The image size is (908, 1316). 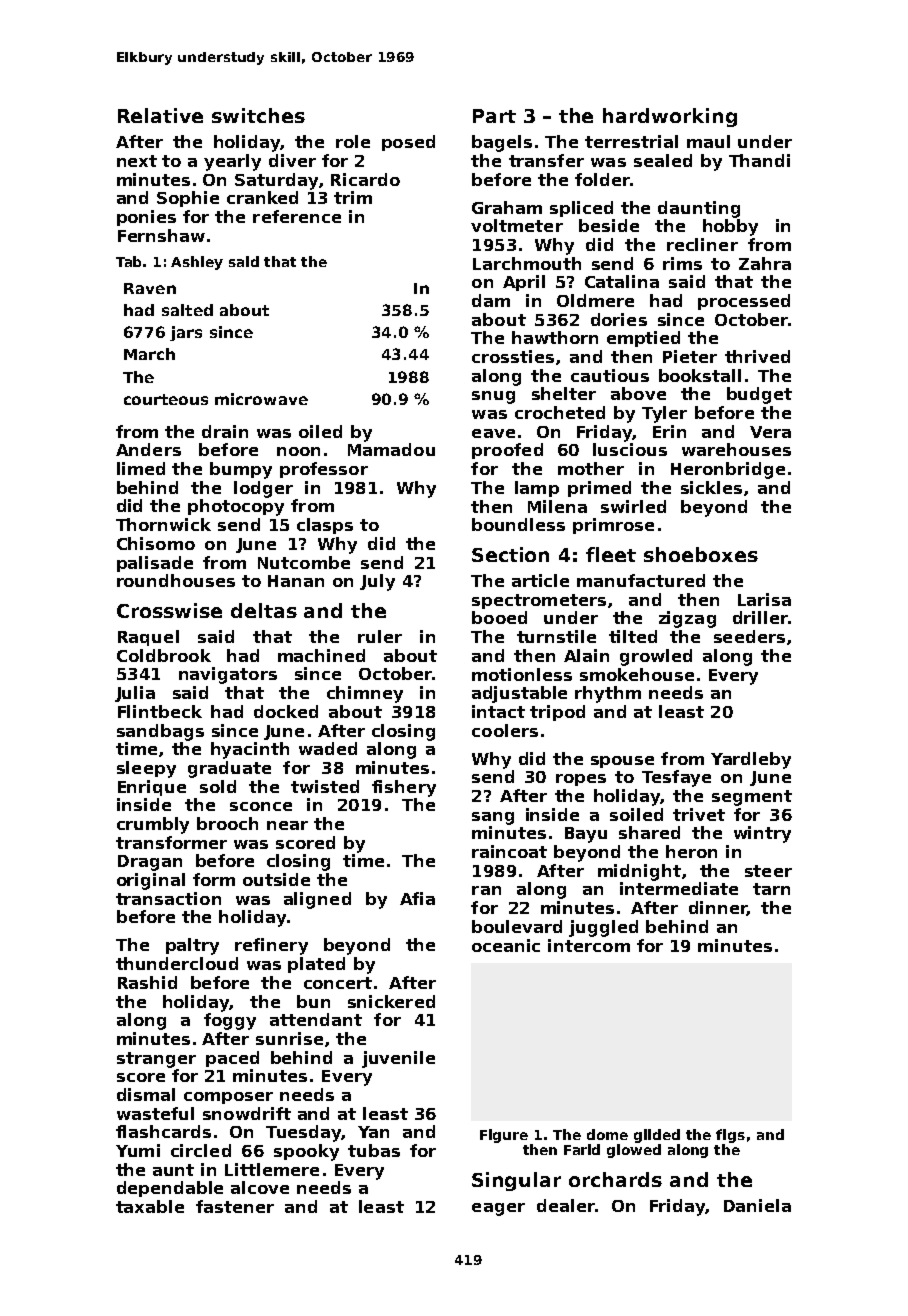 I want to click on sandbags, so click(x=160, y=732).
